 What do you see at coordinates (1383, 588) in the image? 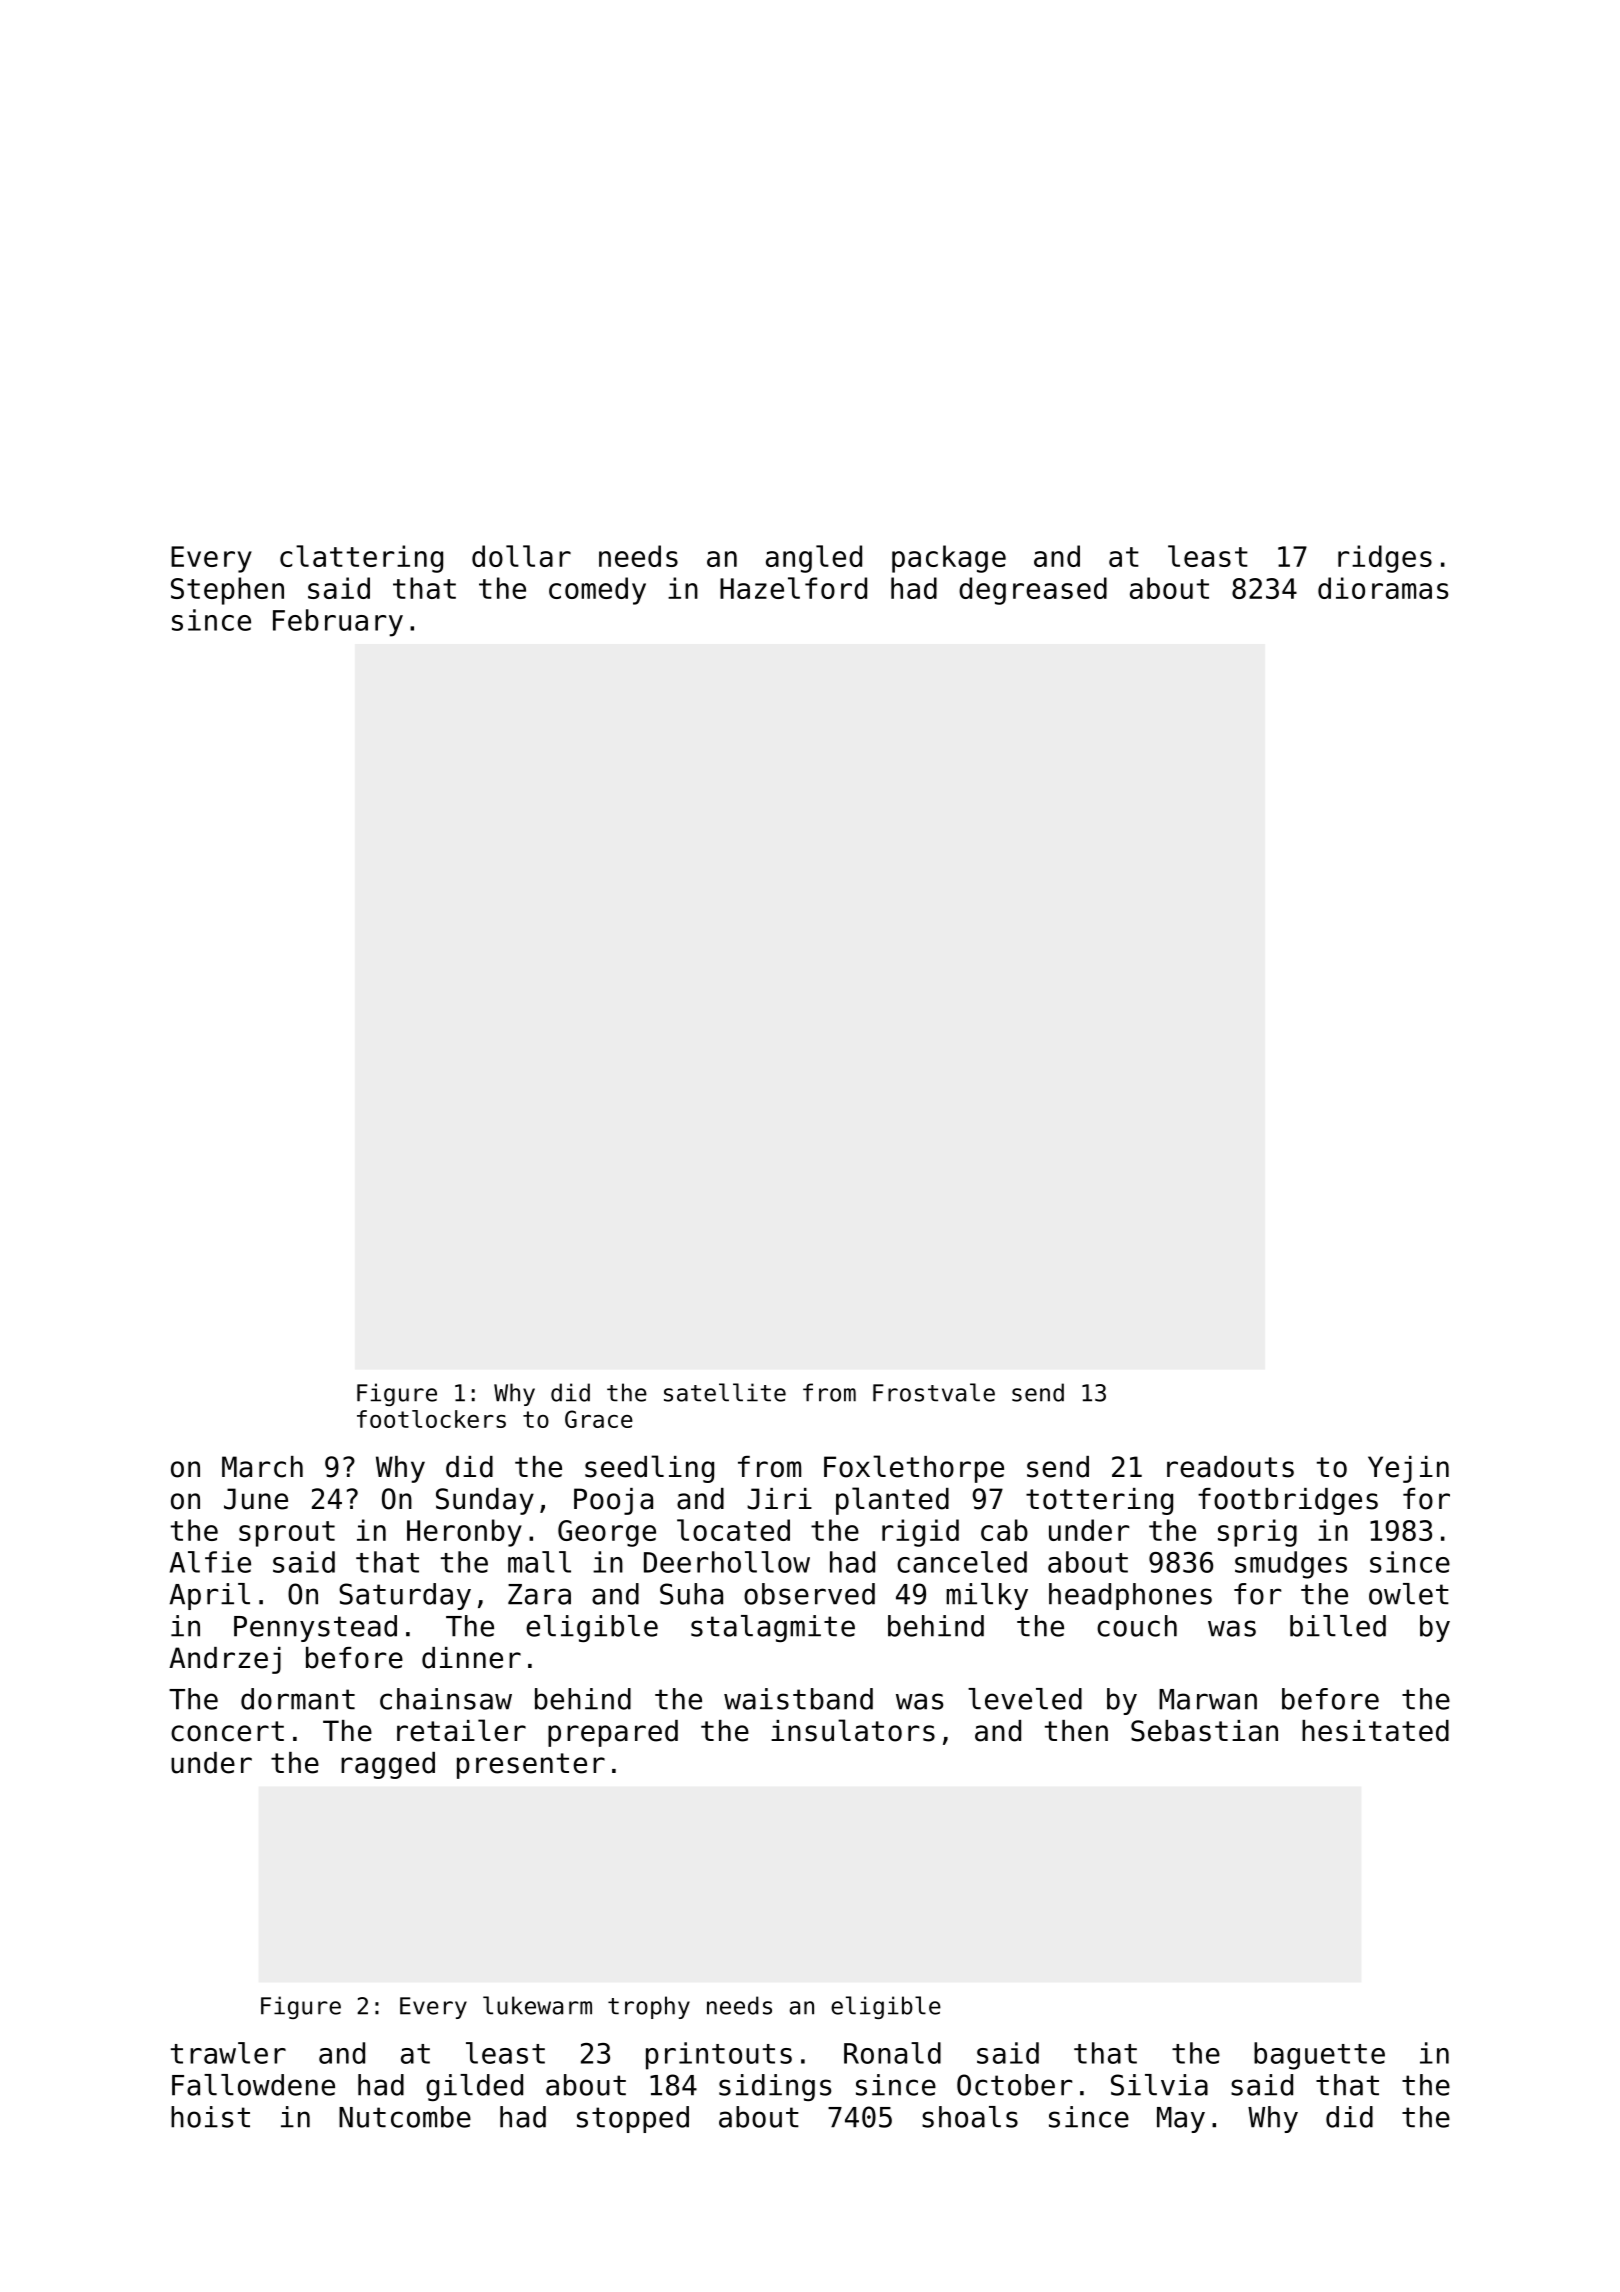
I see `dioramas` at bounding box center [1383, 588].
